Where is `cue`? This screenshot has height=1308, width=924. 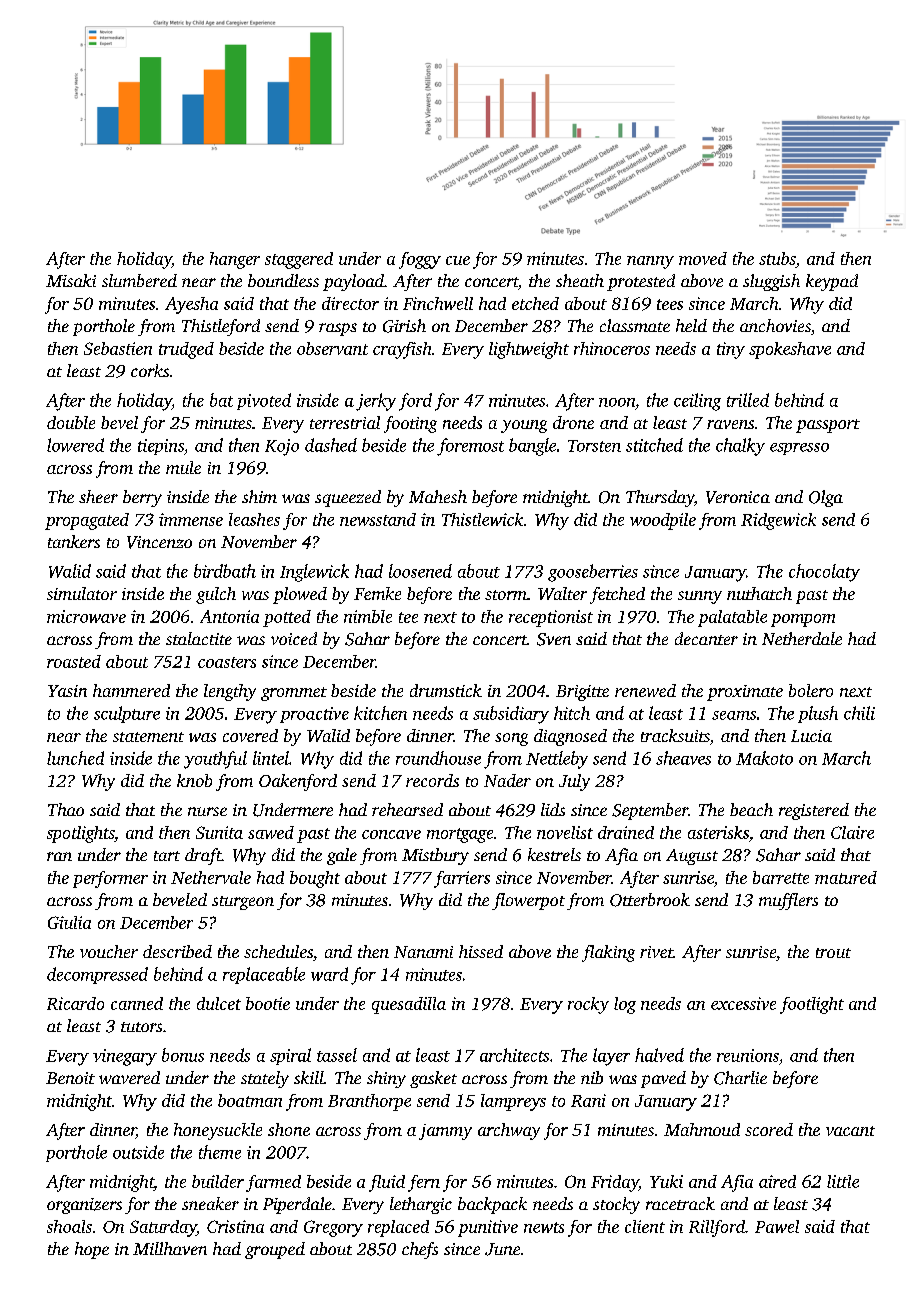 cue is located at coordinates (458, 260).
